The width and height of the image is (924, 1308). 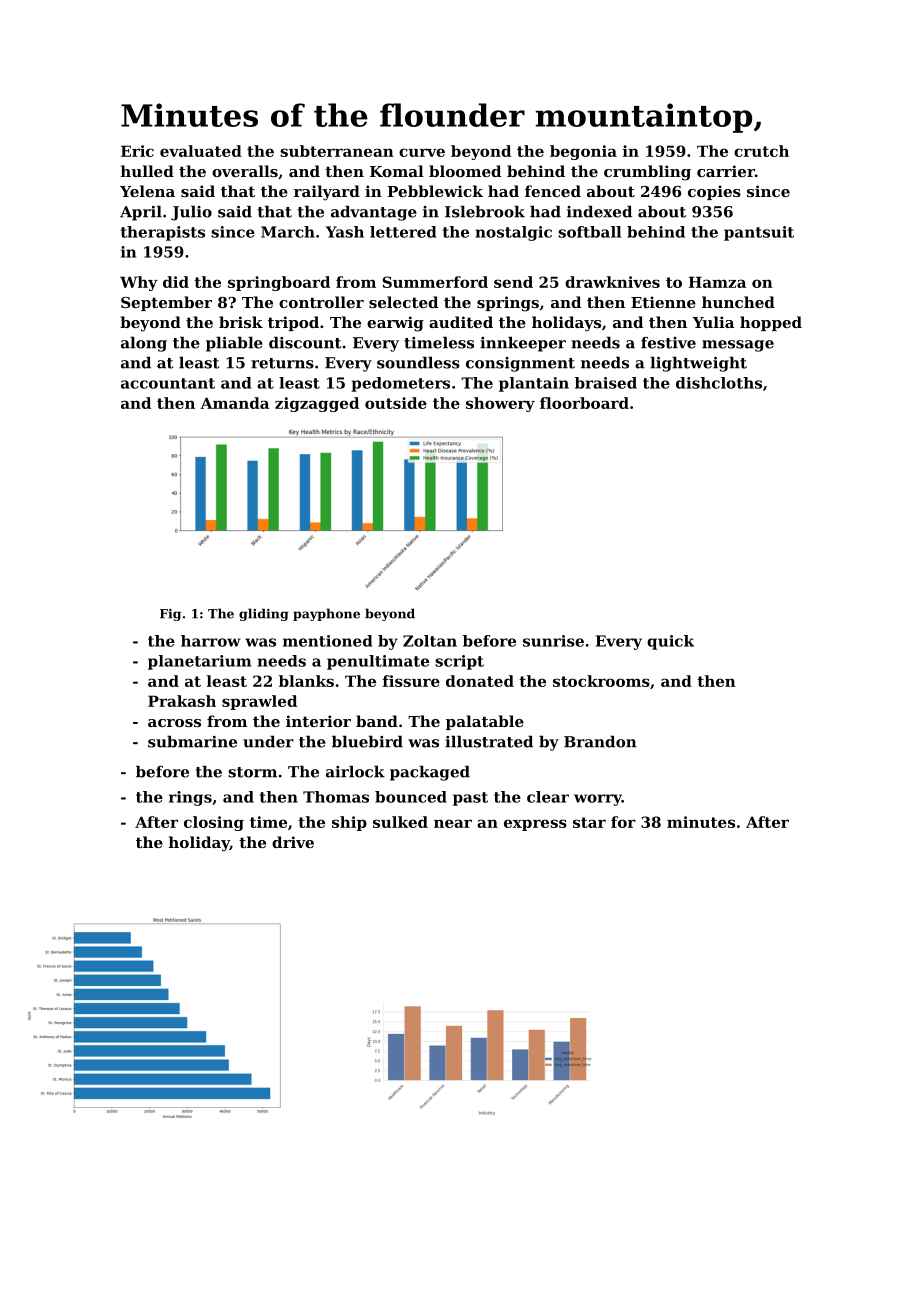 What do you see at coordinates (396, 403) in the image?
I see `outside` at bounding box center [396, 403].
